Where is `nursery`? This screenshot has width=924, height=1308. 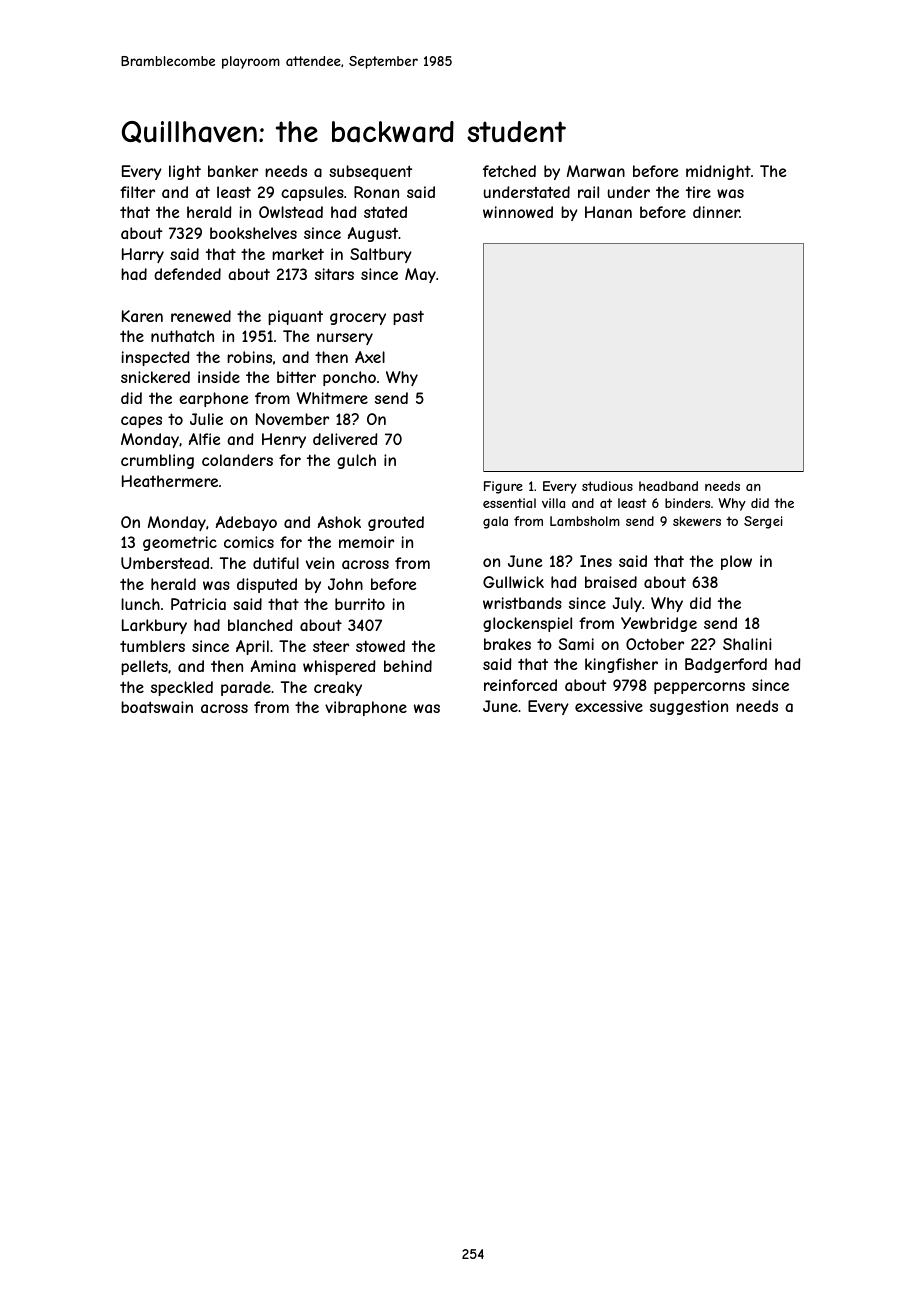 nursery is located at coordinates (345, 339).
